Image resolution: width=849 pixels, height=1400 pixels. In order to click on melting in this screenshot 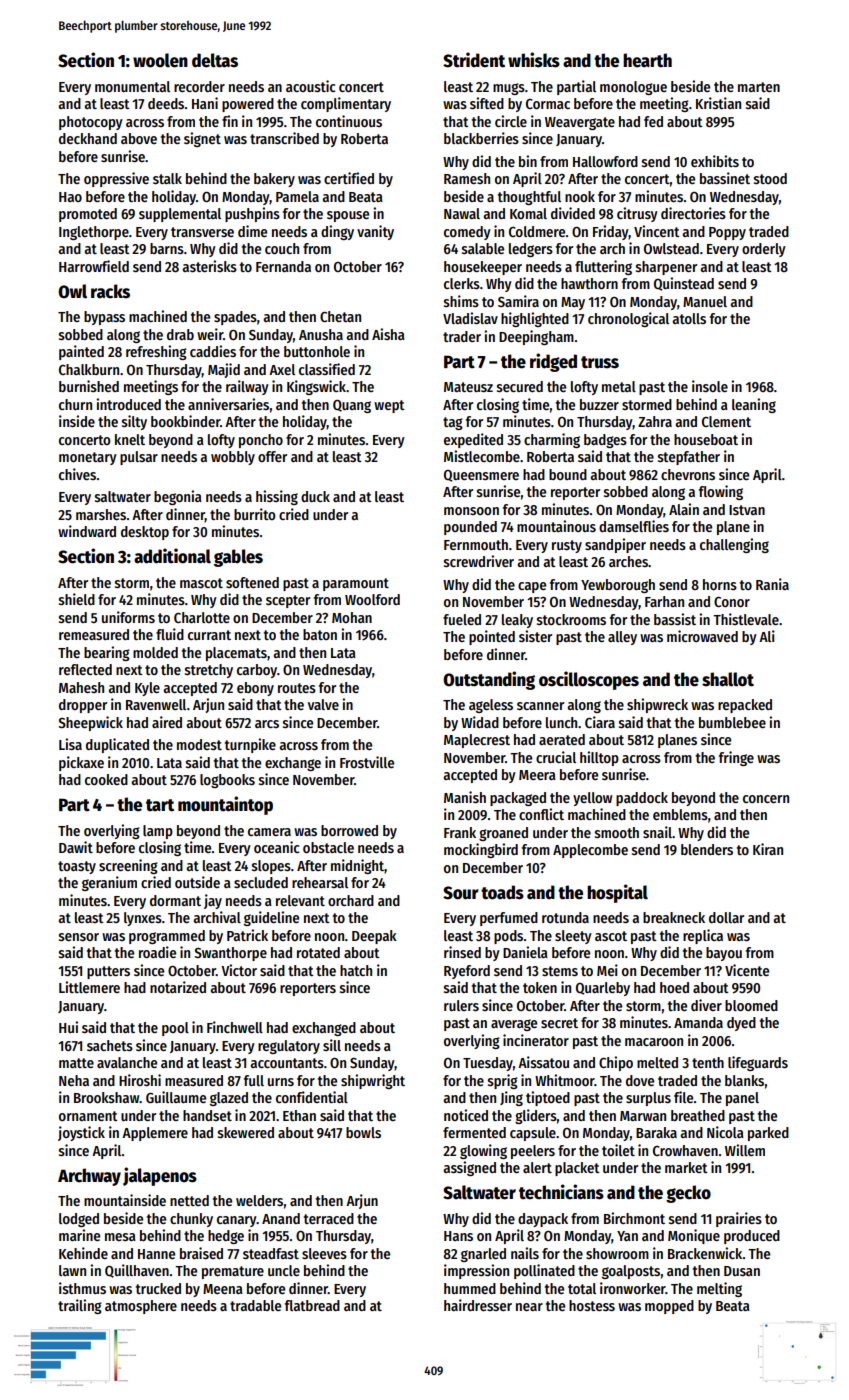, I will do `click(719, 1289)`.
